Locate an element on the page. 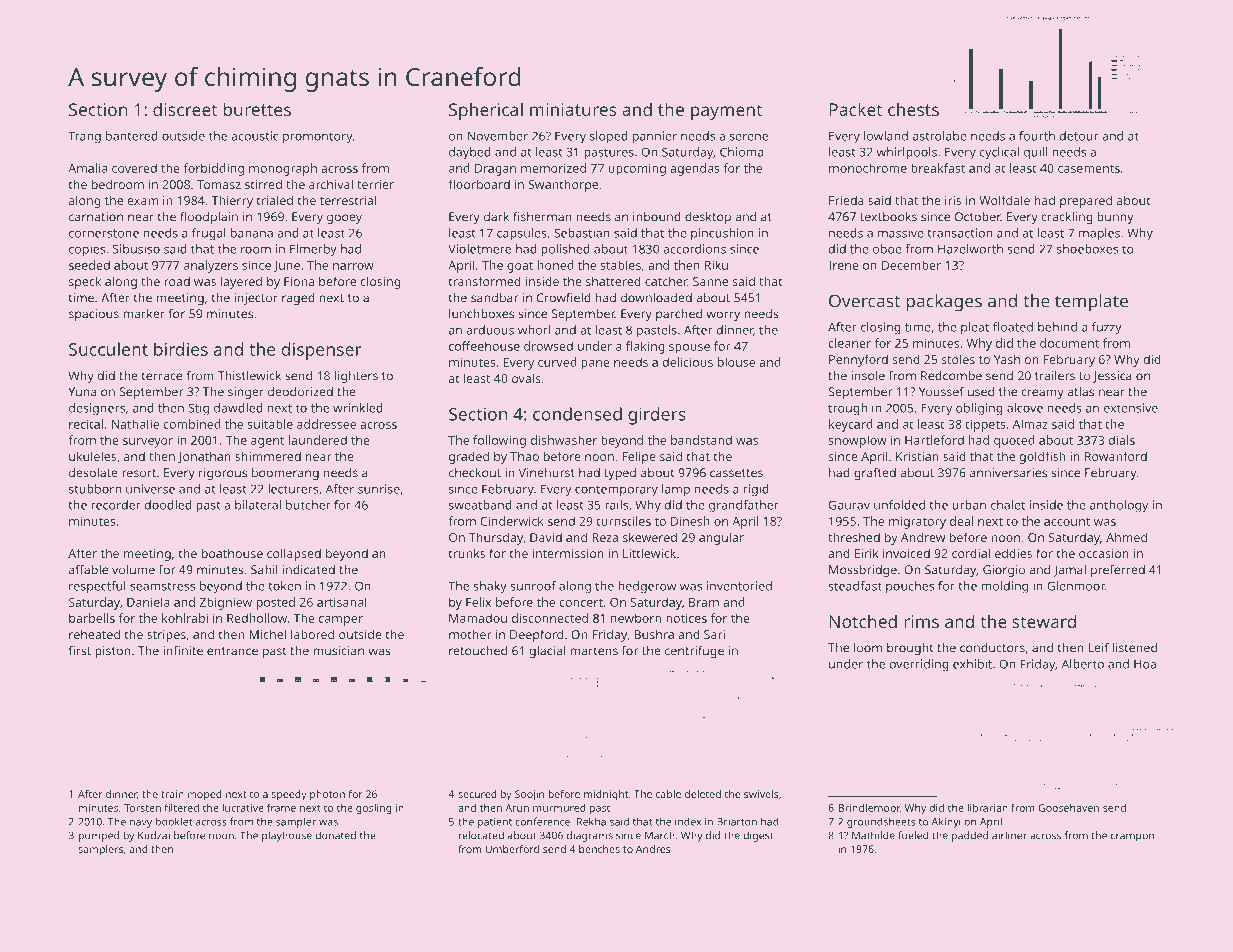  exhibit is located at coordinates (972, 664).
